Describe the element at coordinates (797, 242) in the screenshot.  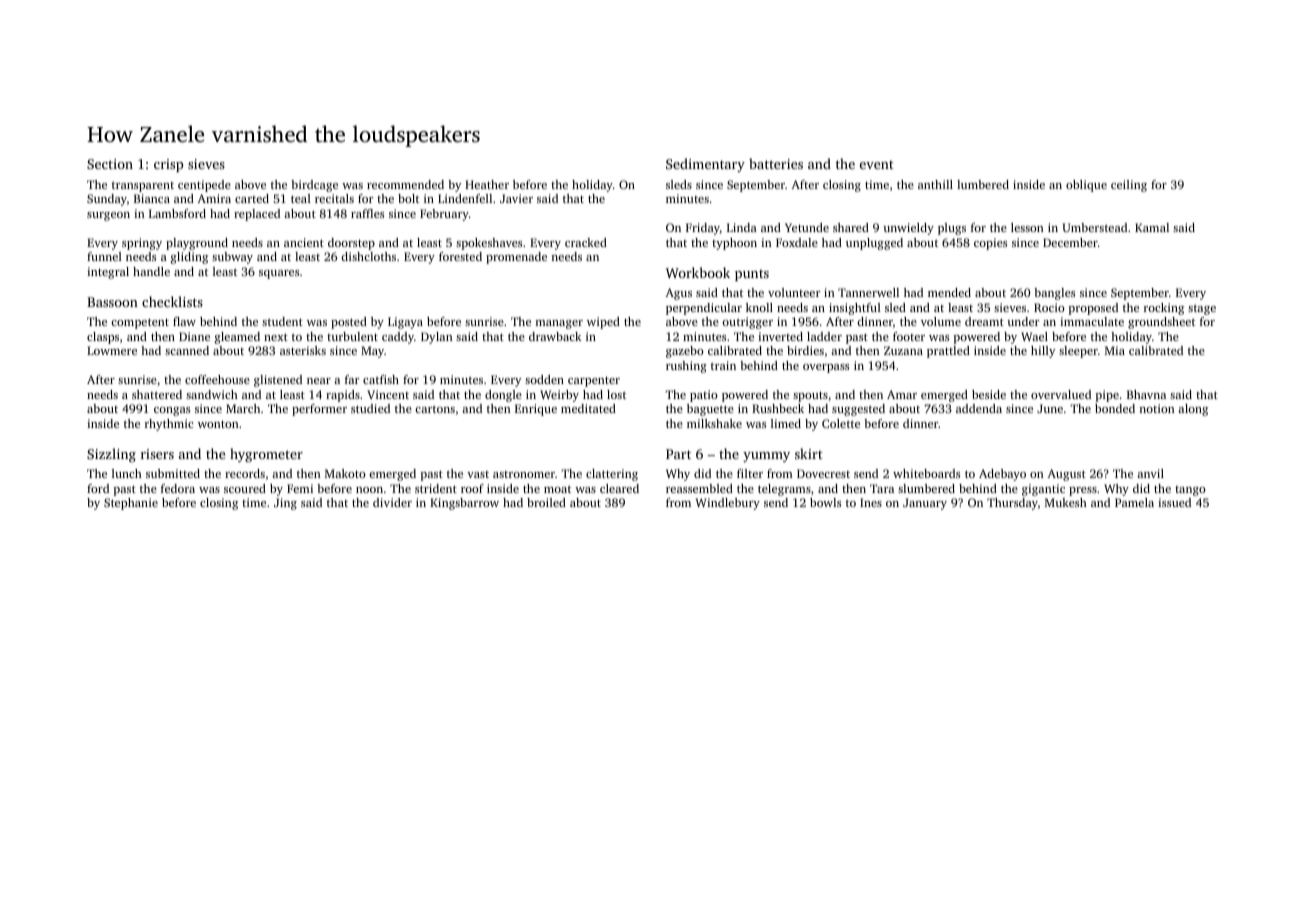
I see `Foxdale` at that location.
